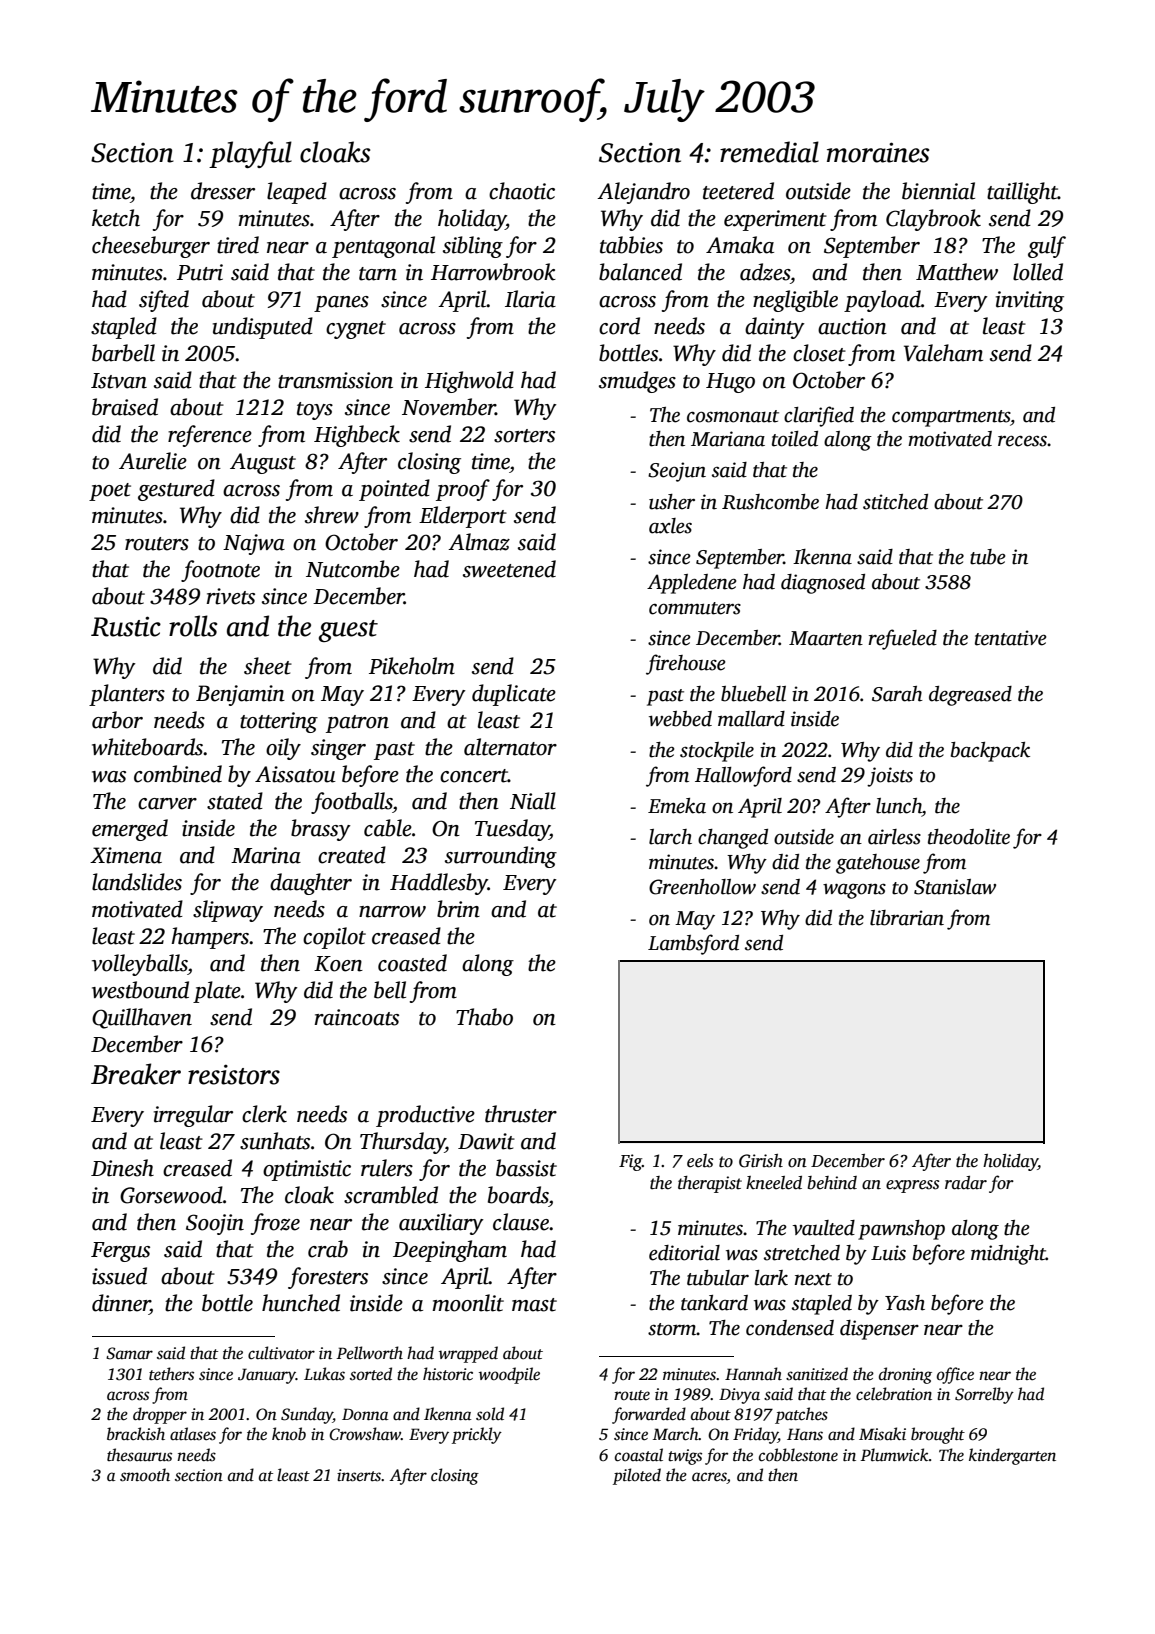 Image resolution: width=1155 pixels, height=1634 pixels. Describe the element at coordinates (315, 411) in the screenshot. I see `toys` at that location.
